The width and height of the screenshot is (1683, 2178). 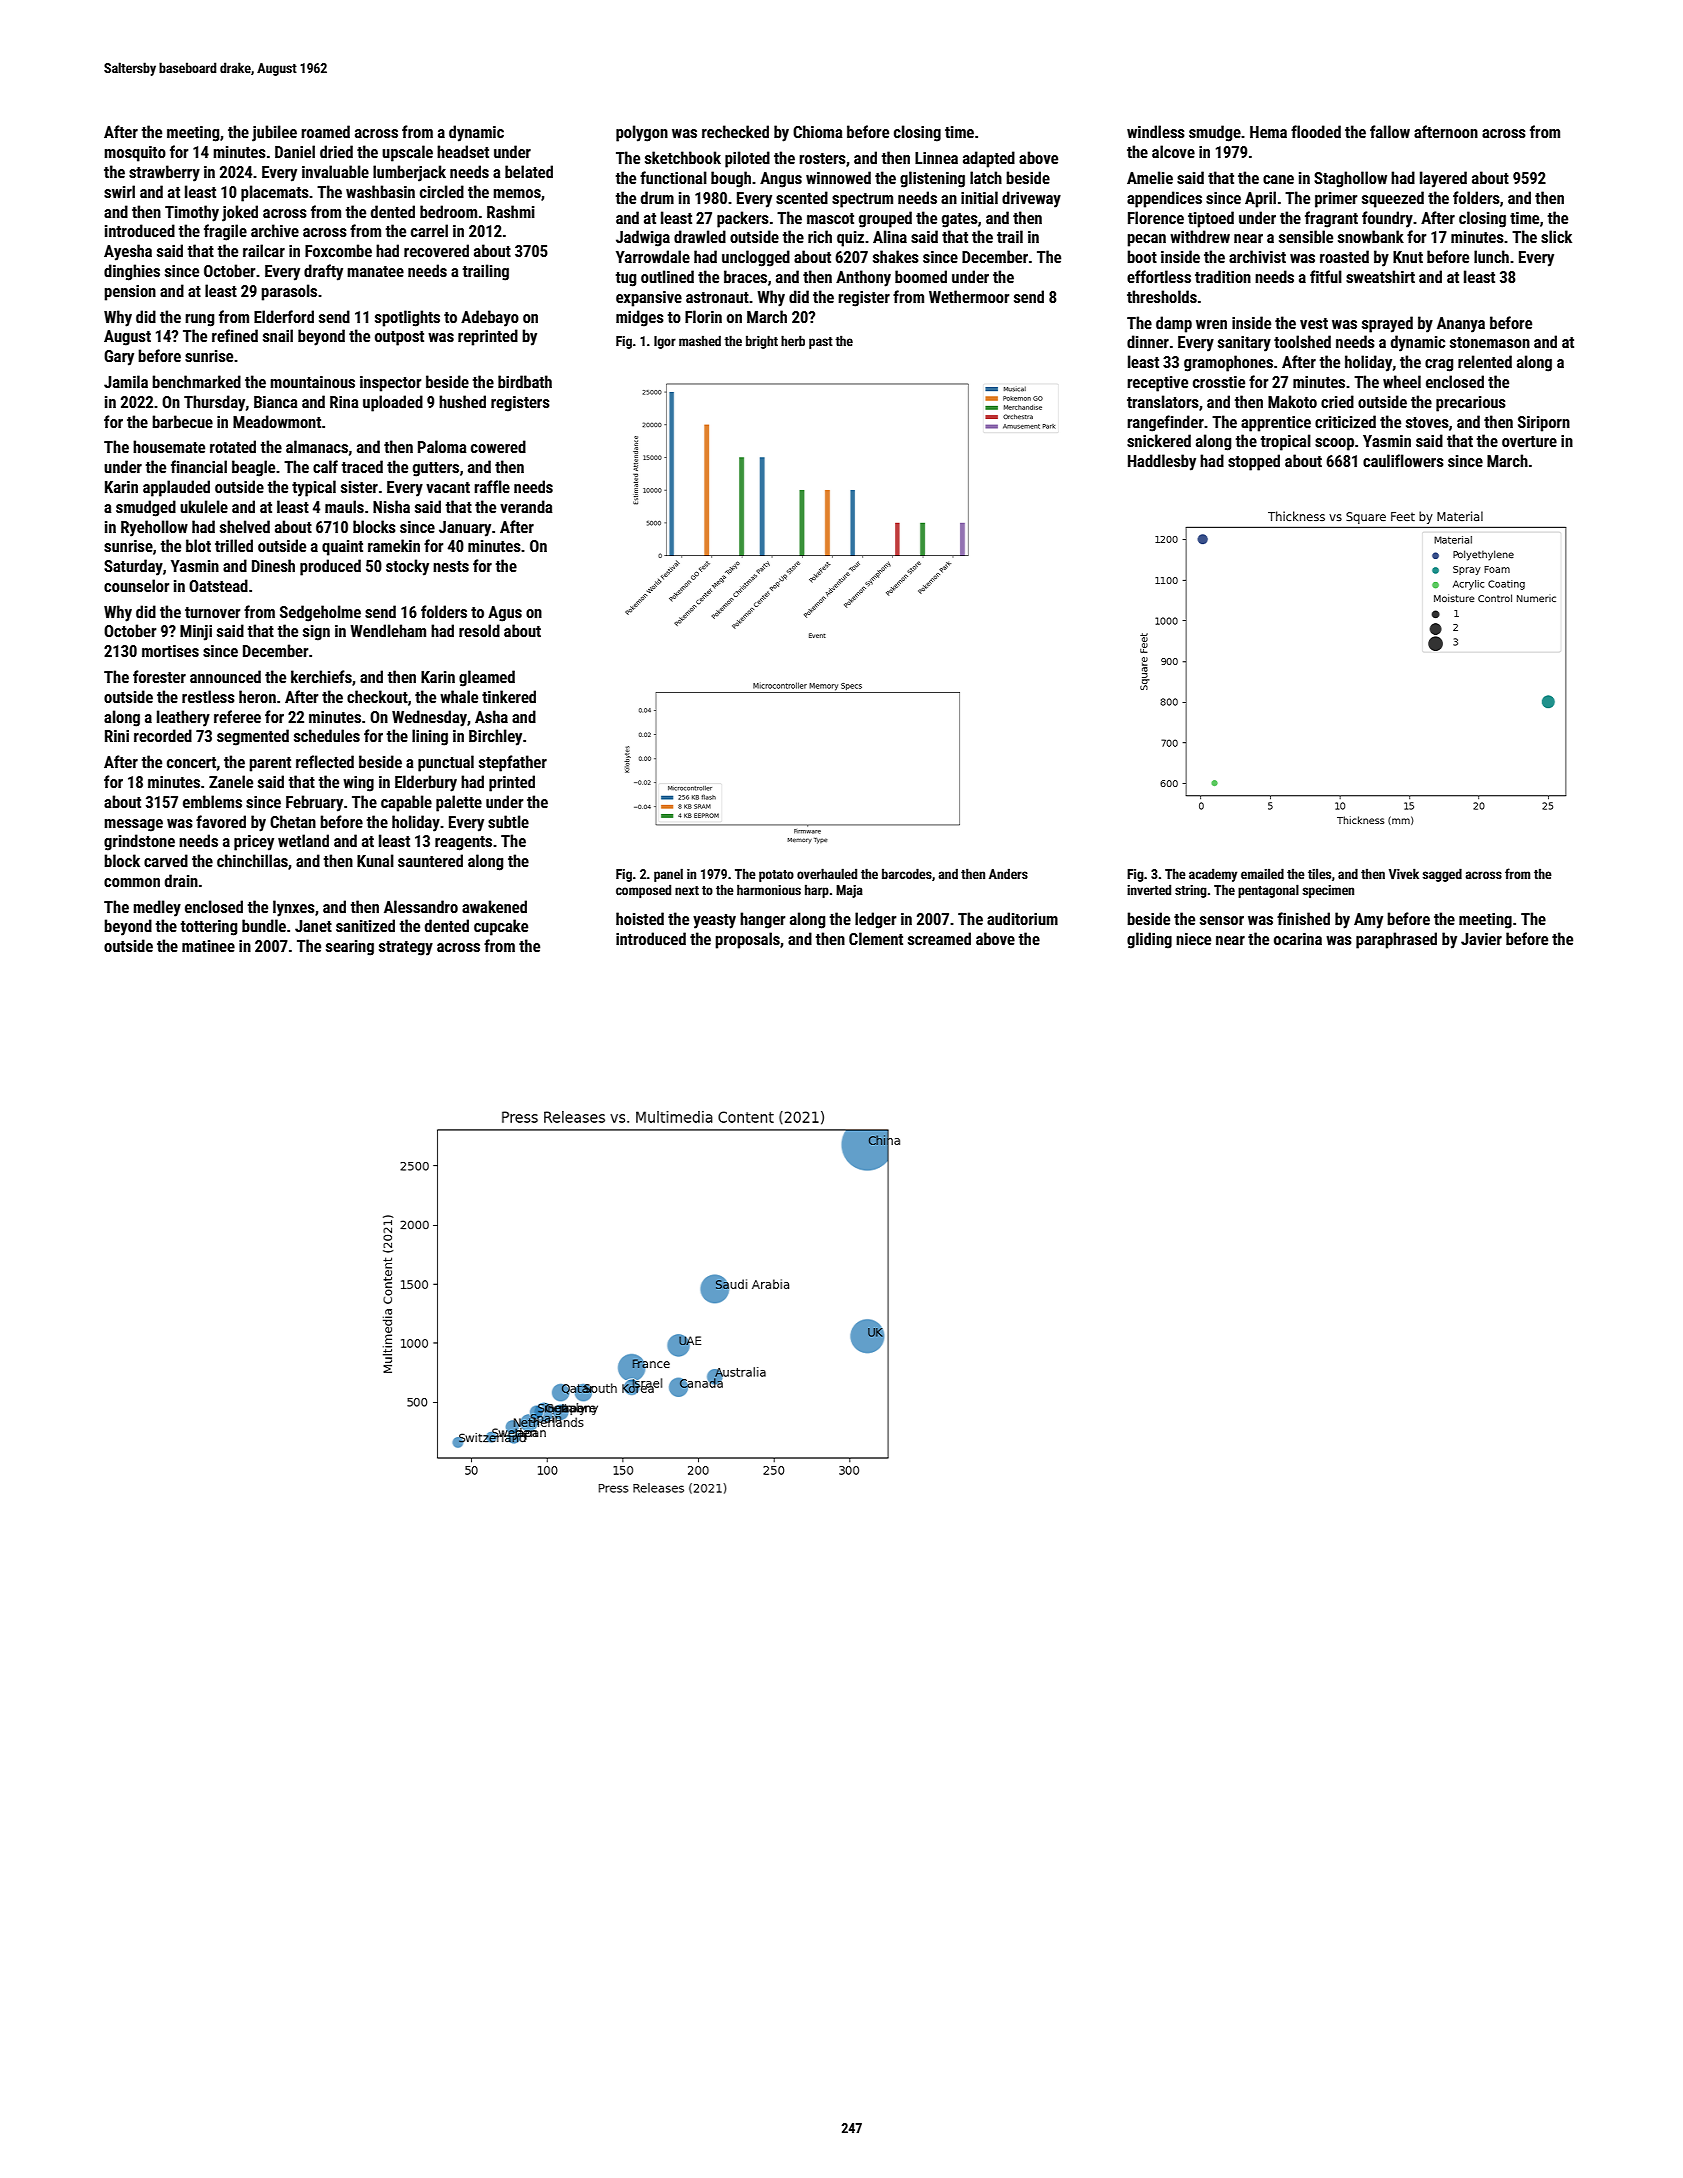 I want to click on Alessandro, so click(x=421, y=906).
